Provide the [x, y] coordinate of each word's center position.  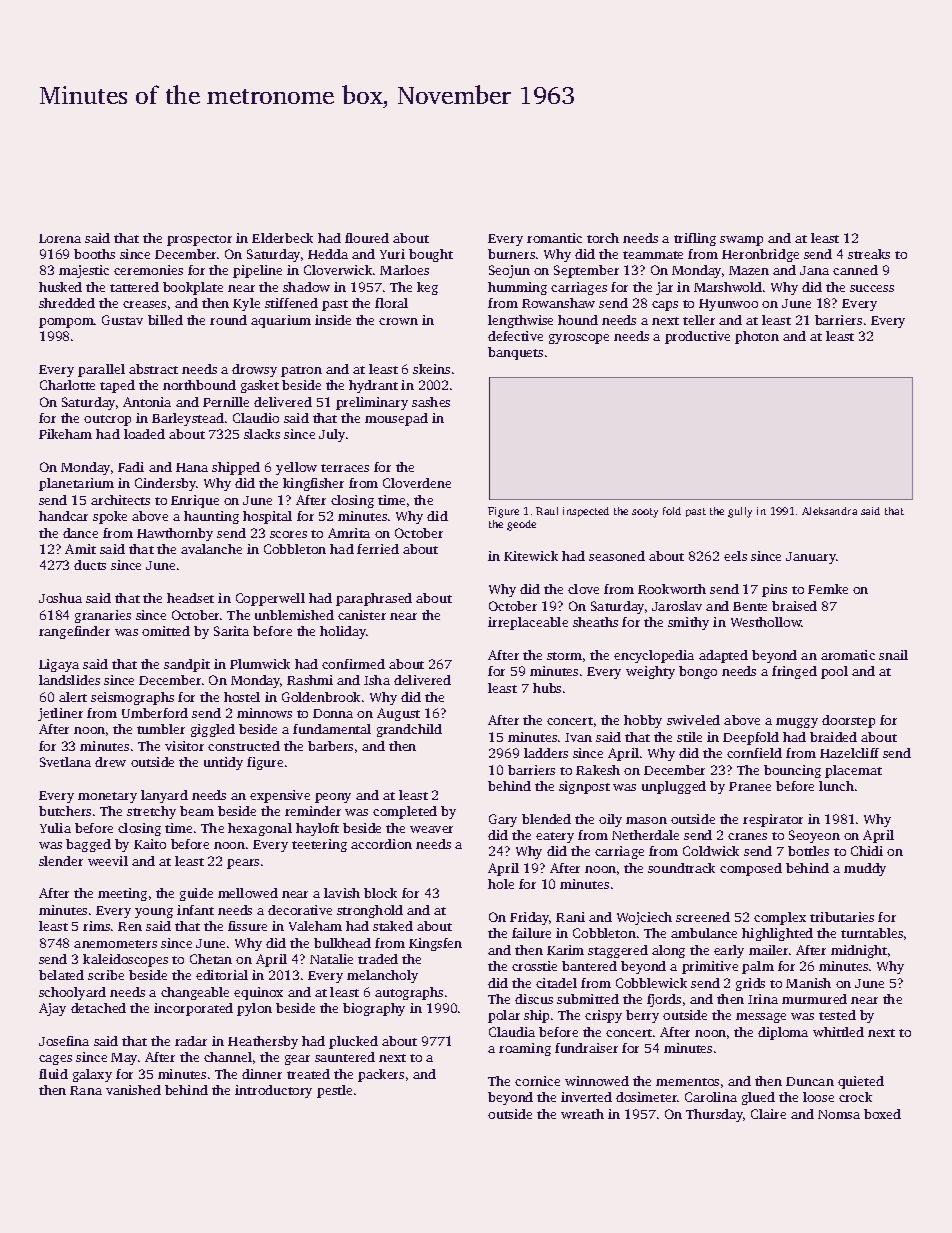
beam [197, 811]
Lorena [60, 238]
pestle [334, 1091]
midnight [859, 951]
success [872, 288]
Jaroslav [677, 606]
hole [501, 884]
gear [297, 1060]
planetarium [76, 484]
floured [367, 238]
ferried [378, 549]
